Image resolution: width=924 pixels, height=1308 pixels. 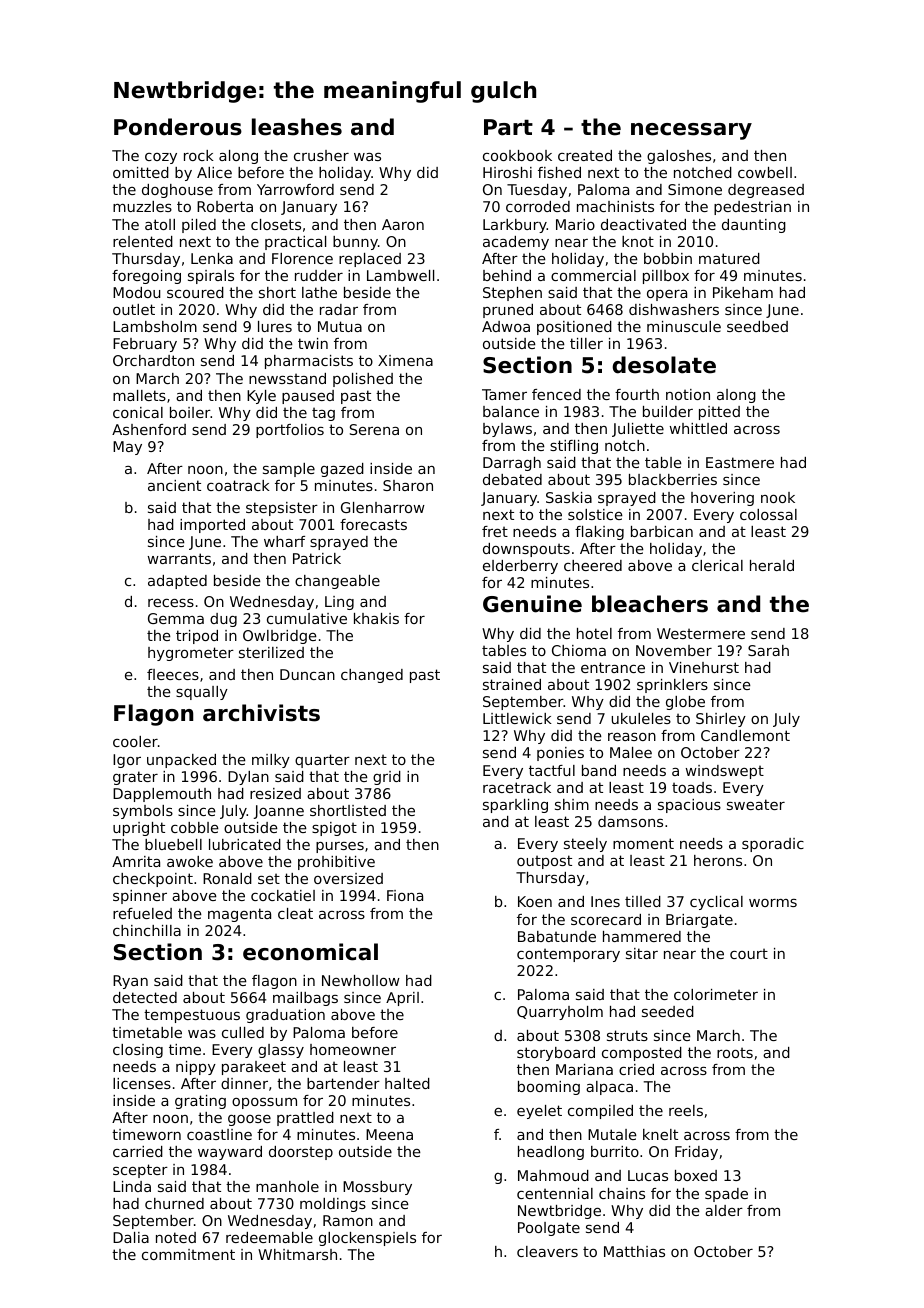 What do you see at coordinates (756, 804) in the screenshot?
I see `sweater` at bounding box center [756, 804].
